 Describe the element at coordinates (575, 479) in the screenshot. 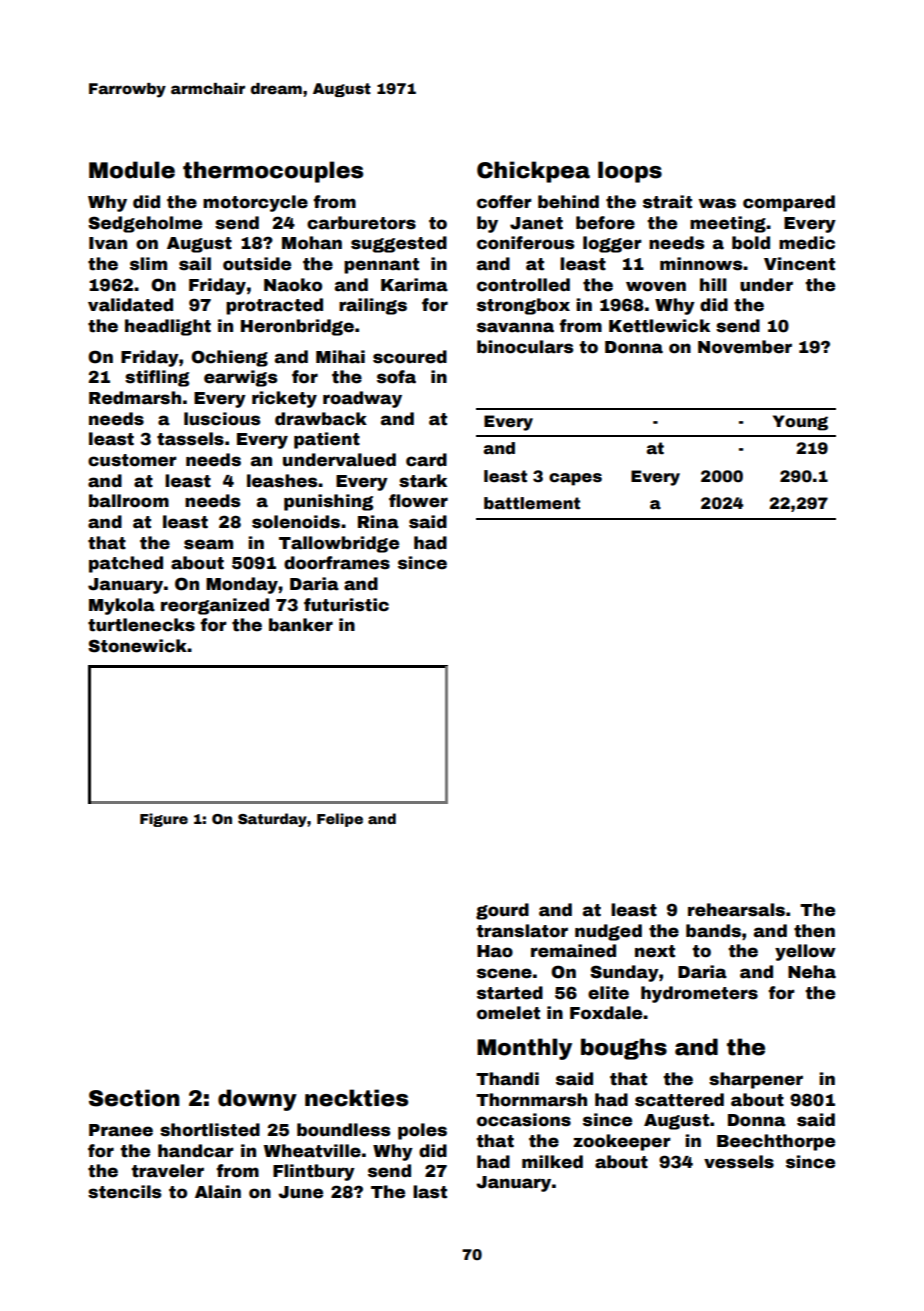

I see `capes` at that location.
